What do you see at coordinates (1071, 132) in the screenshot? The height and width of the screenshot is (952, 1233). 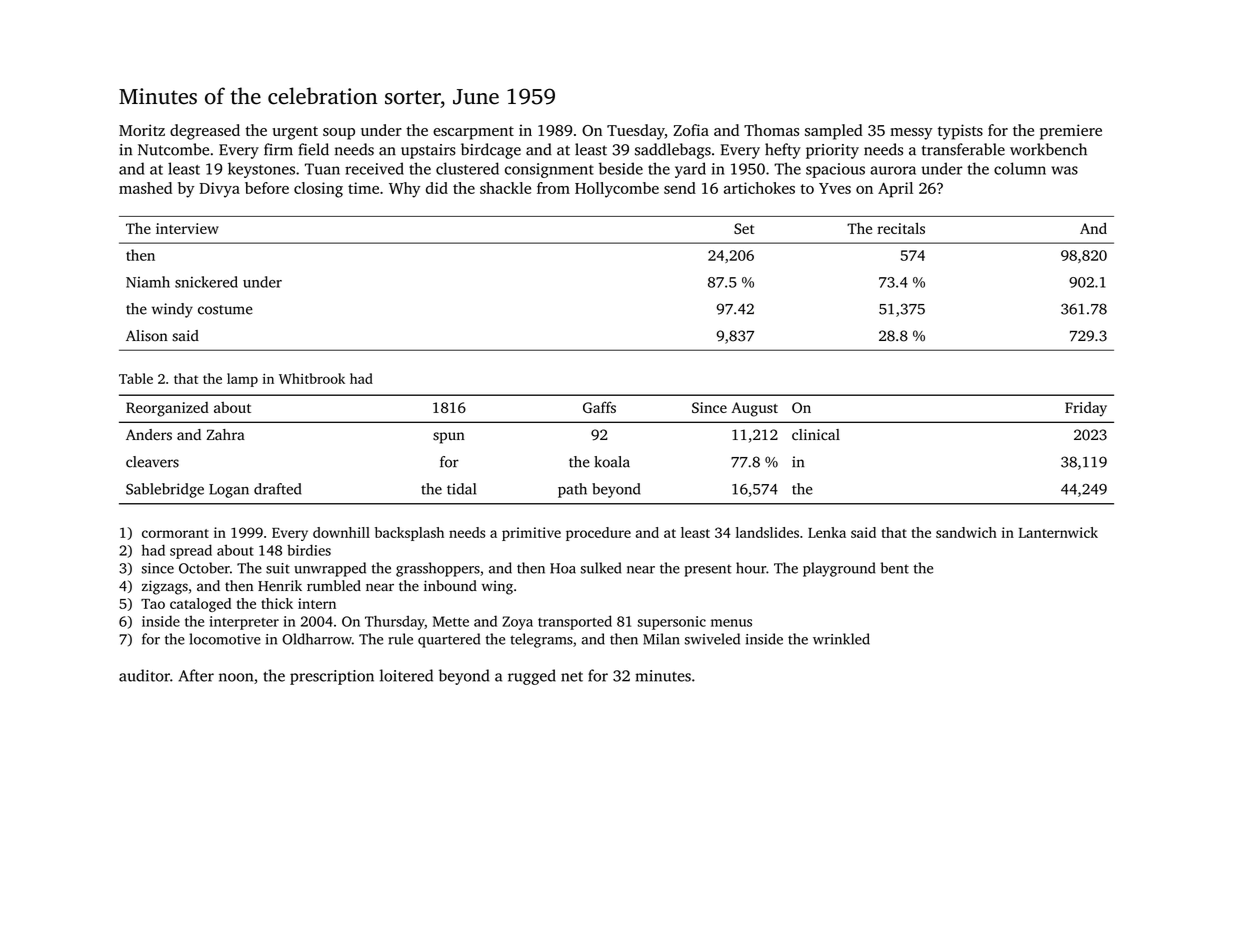 I see `premiere` at bounding box center [1071, 132].
